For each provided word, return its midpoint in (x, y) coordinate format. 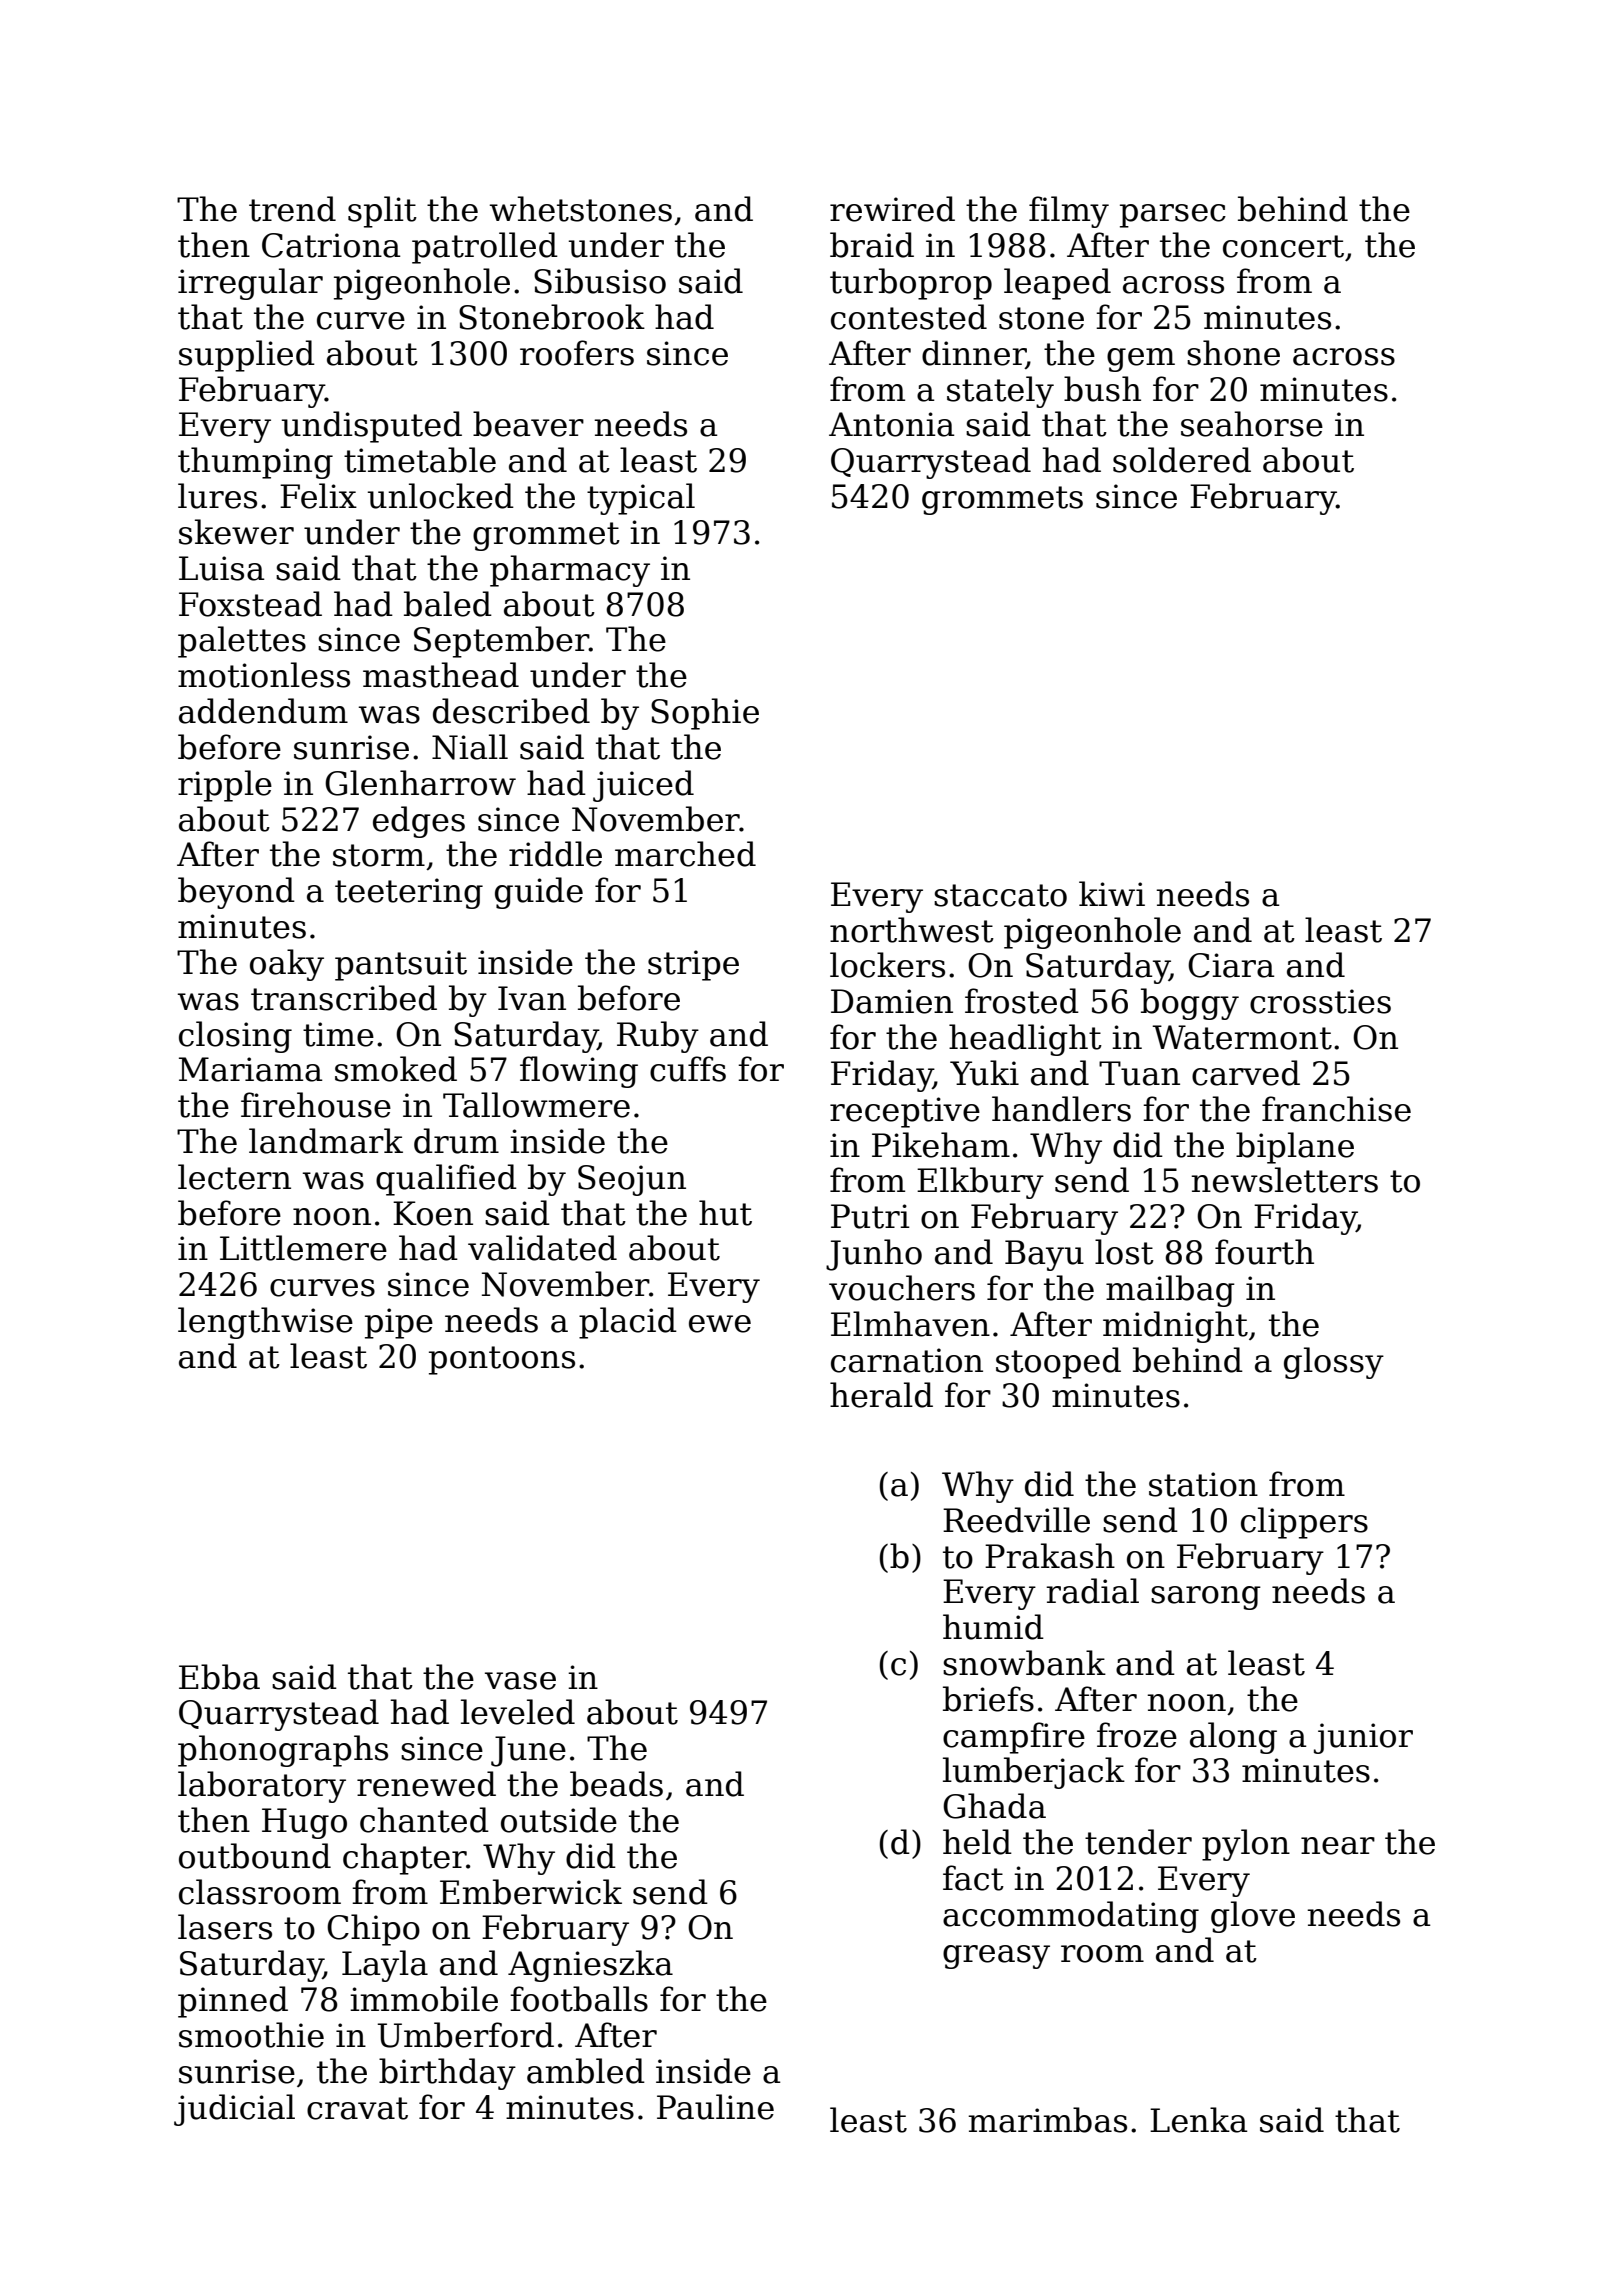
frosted (1022, 1001)
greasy (996, 1957)
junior (1363, 1738)
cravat (357, 2108)
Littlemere (303, 1248)
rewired (892, 209)
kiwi (1112, 893)
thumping (255, 463)
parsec (1173, 216)
